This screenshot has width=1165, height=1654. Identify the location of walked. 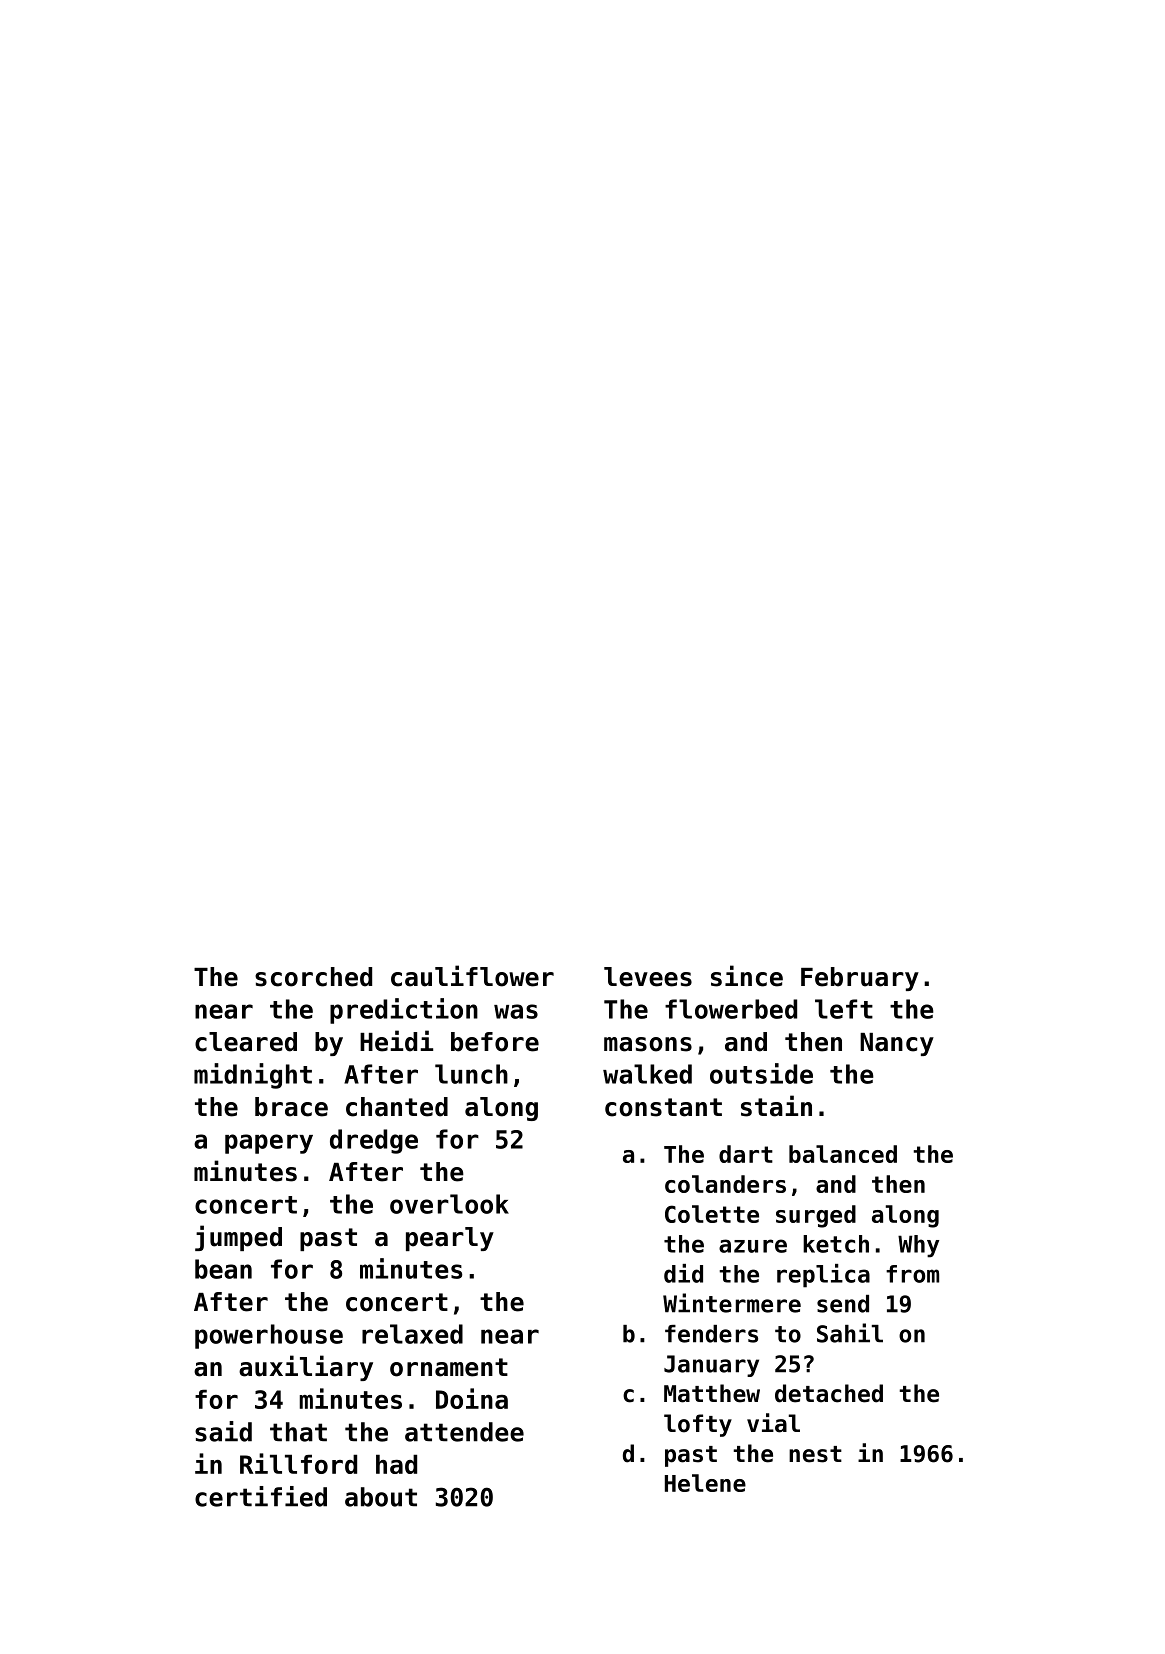
(647, 1074).
